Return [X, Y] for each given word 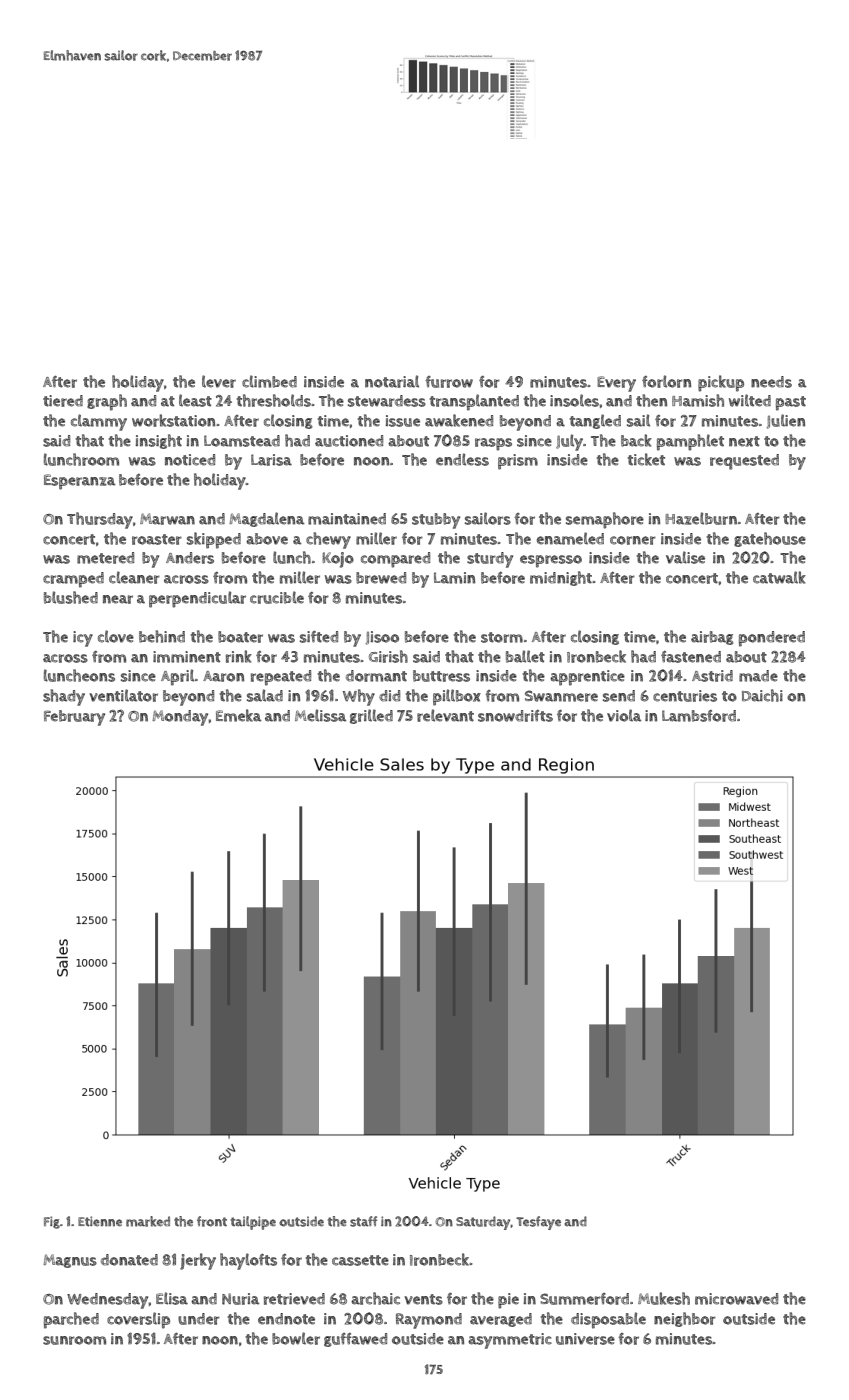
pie [508, 1301]
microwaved [736, 1299]
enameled [570, 538]
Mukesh [664, 1298]
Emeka [239, 715]
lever [219, 381]
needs [771, 382]
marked [148, 1221]
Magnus [70, 1261]
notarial [392, 381]
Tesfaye [538, 1223]
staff [363, 1221]
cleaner [134, 577]
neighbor [685, 1319]
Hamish [698, 400]
